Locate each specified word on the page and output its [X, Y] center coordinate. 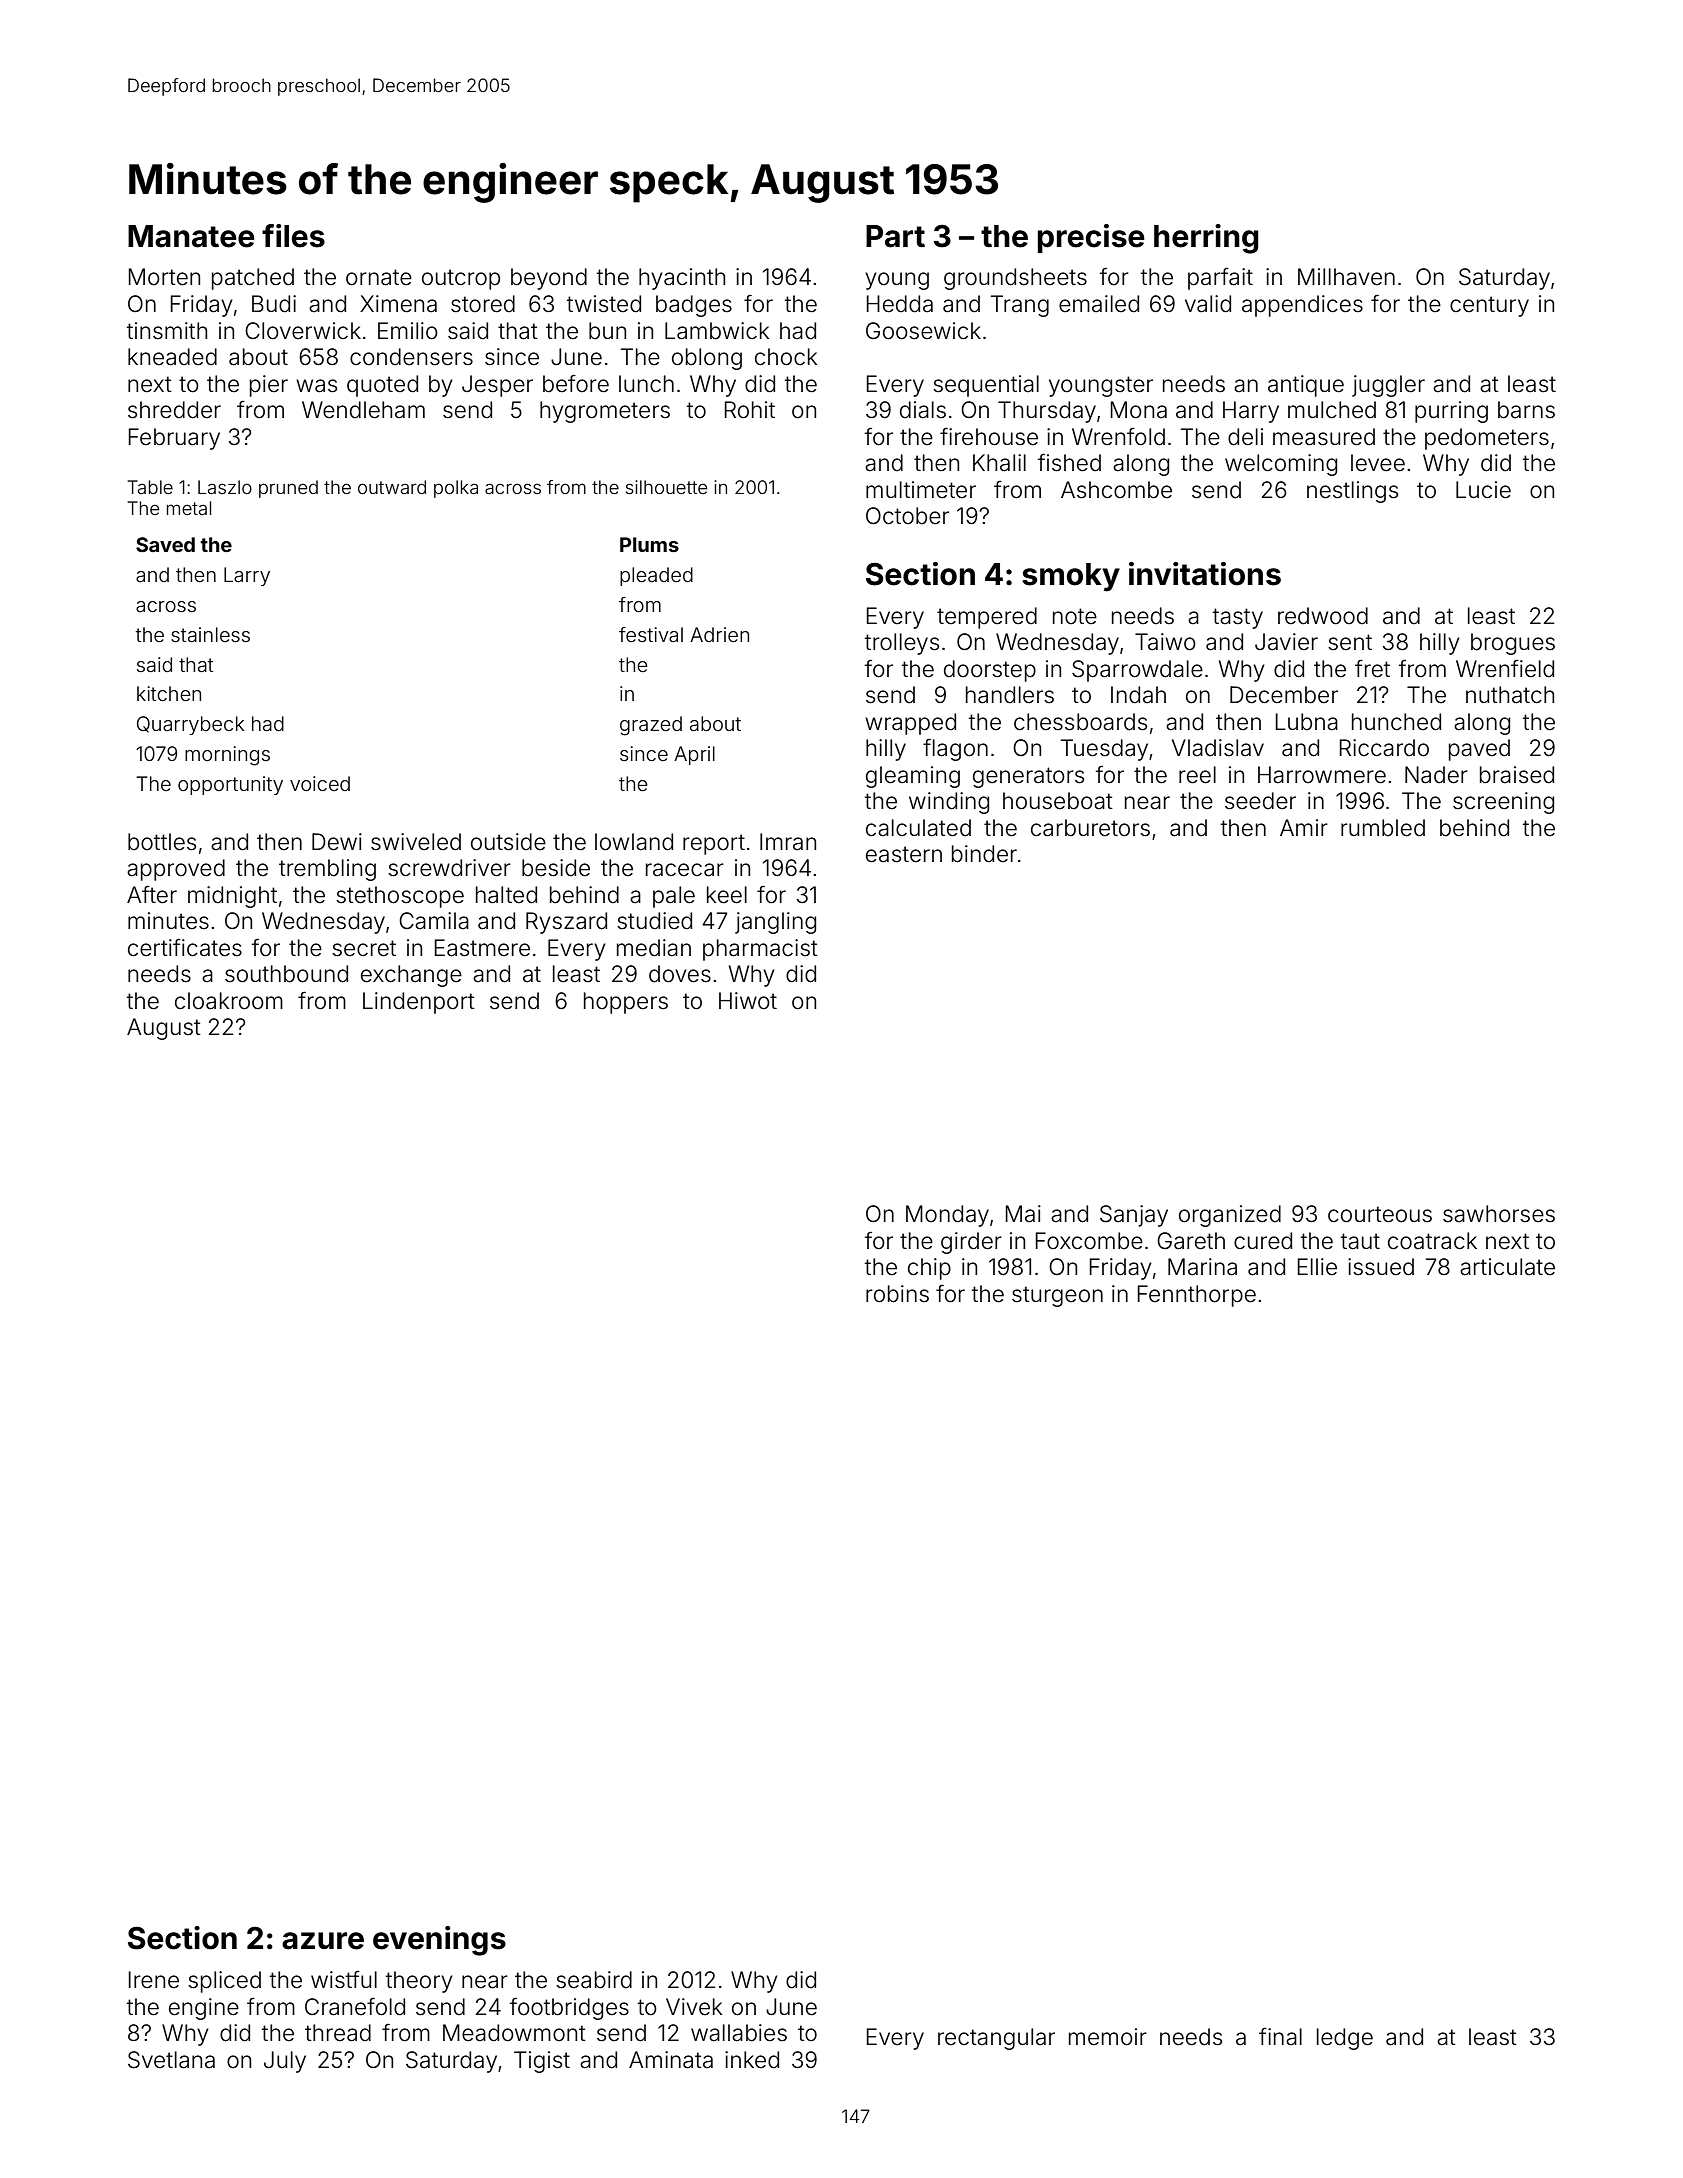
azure [323, 1941]
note [1075, 616]
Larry [247, 576]
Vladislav [1218, 748]
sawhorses [1499, 1214]
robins [897, 1294]
